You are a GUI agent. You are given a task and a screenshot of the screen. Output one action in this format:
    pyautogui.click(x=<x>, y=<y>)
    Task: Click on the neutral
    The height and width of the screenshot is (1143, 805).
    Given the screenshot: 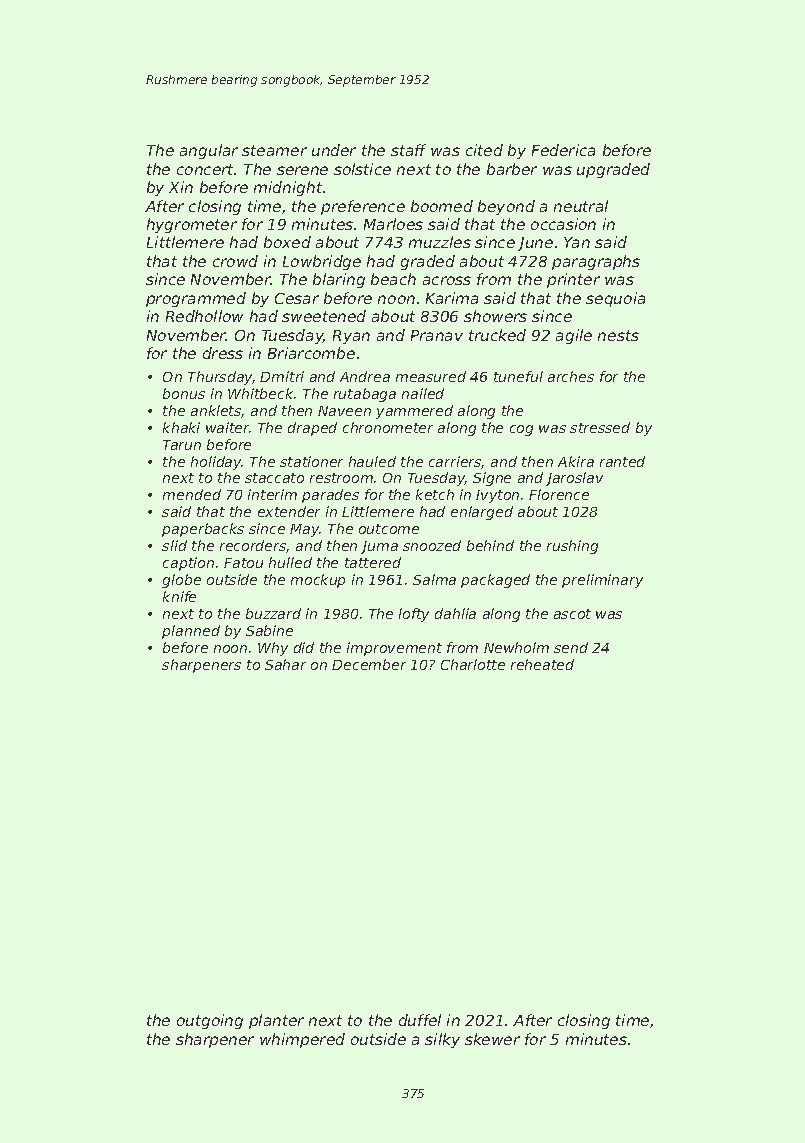 What is the action you would take?
    pyautogui.click(x=581, y=206)
